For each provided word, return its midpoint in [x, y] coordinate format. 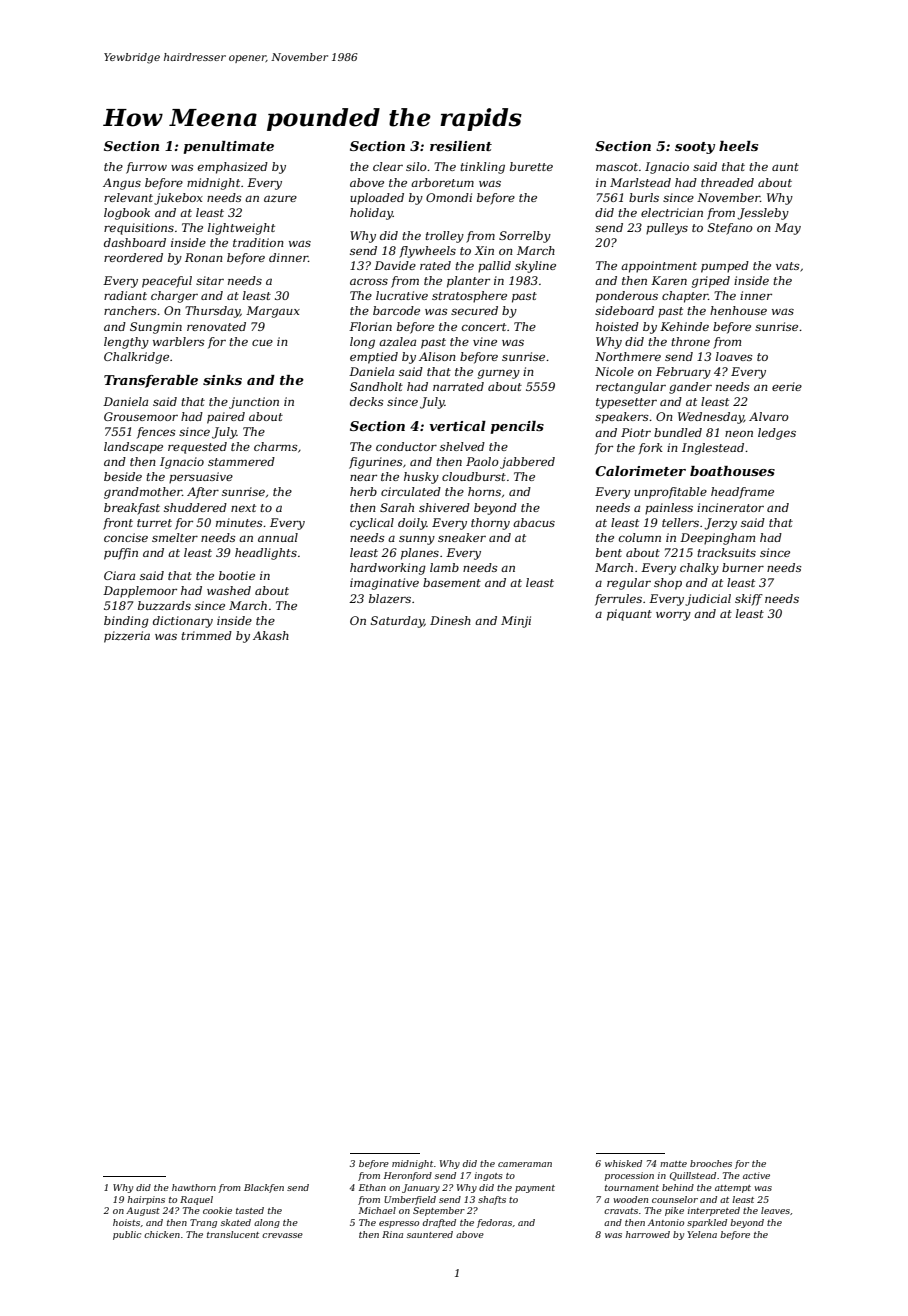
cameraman [525, 1164]
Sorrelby [525, 237]
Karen [669, 280]
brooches [711, 1163]
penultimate [228, 147]
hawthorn [194, 1187]
